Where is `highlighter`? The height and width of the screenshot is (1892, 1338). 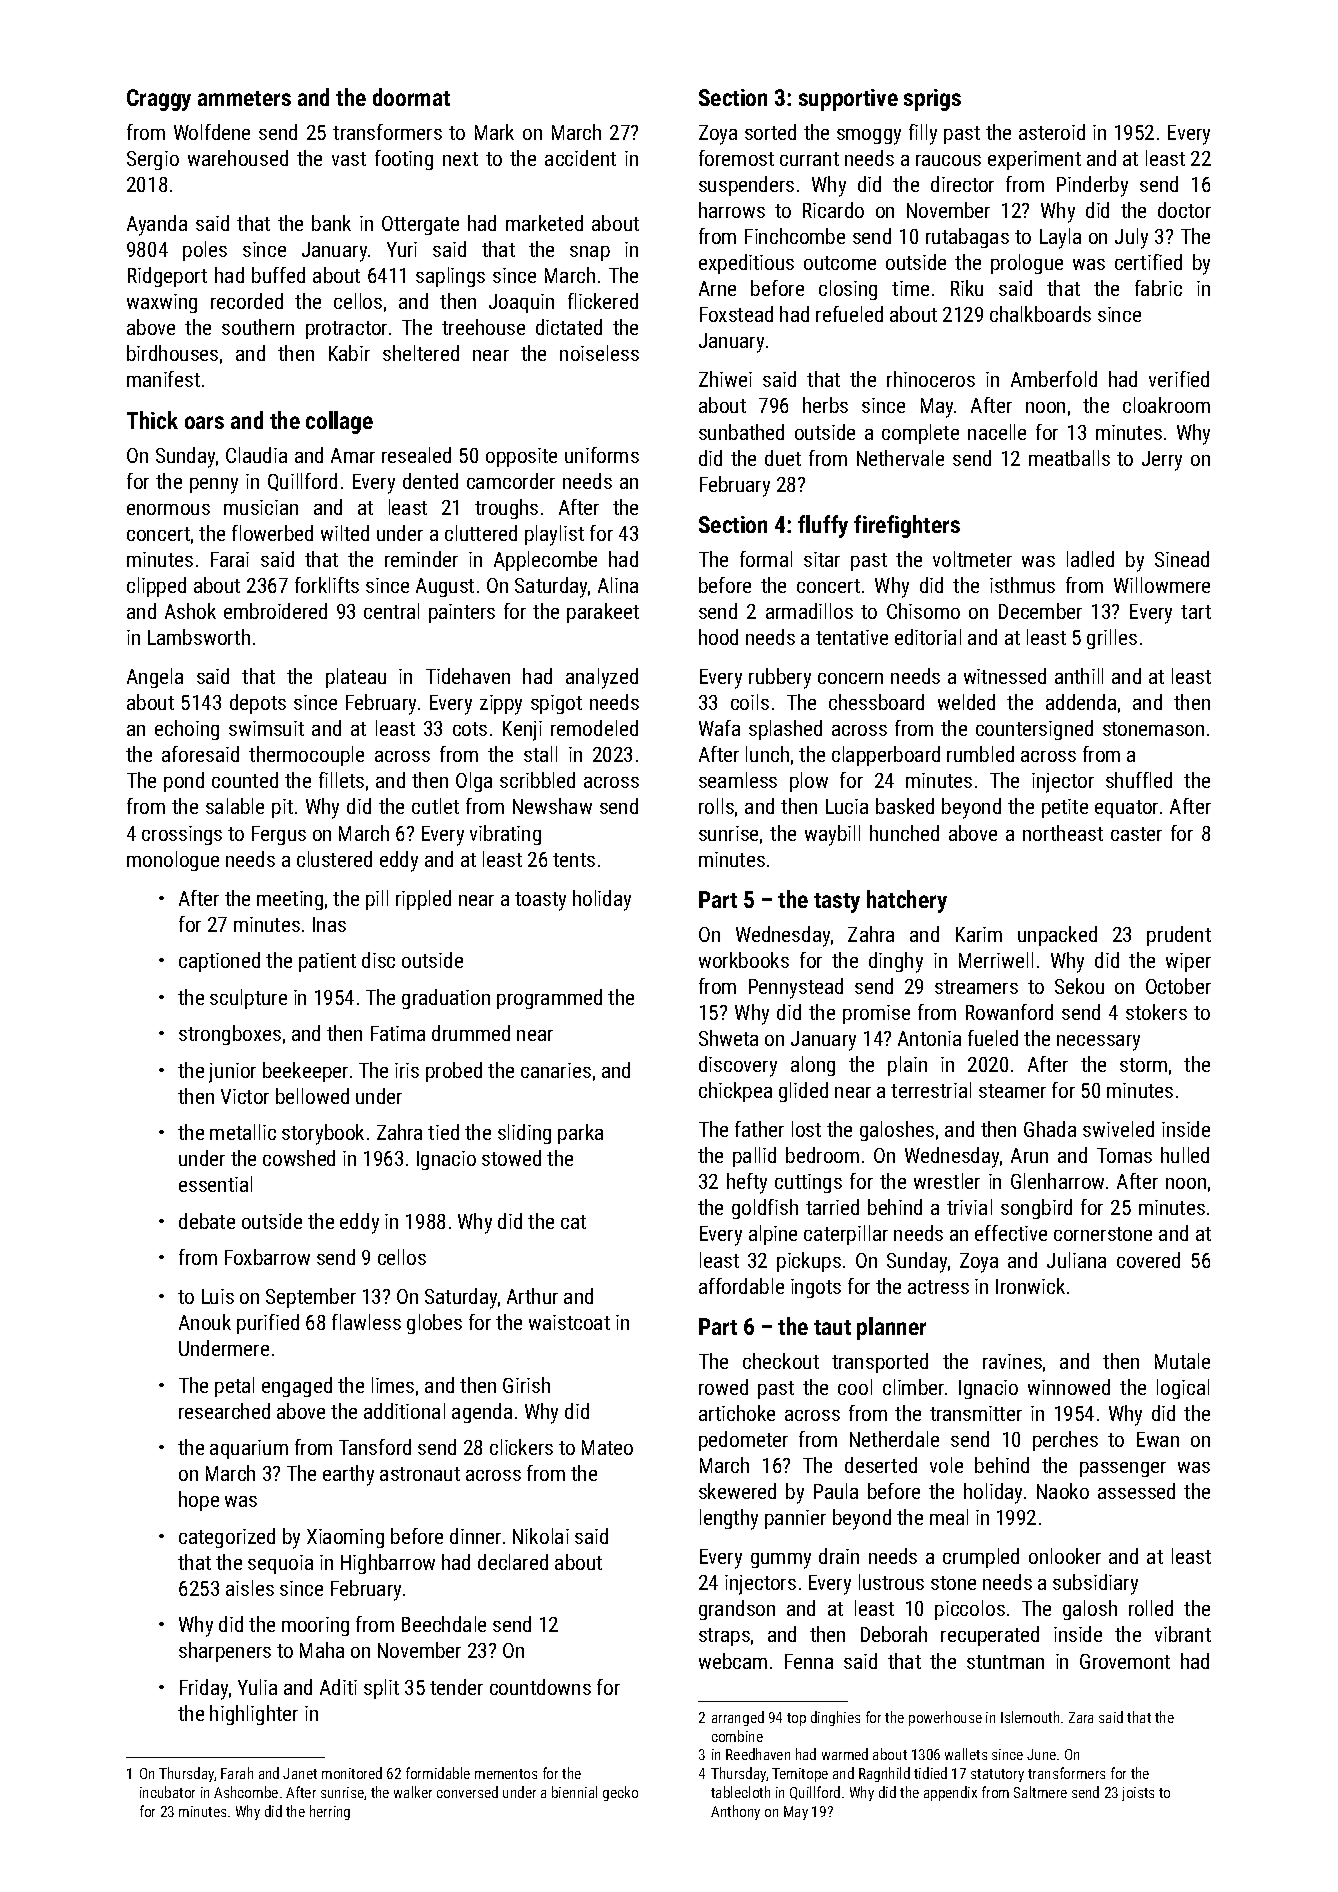 highlighter is located at coordinates (254, 1715).
